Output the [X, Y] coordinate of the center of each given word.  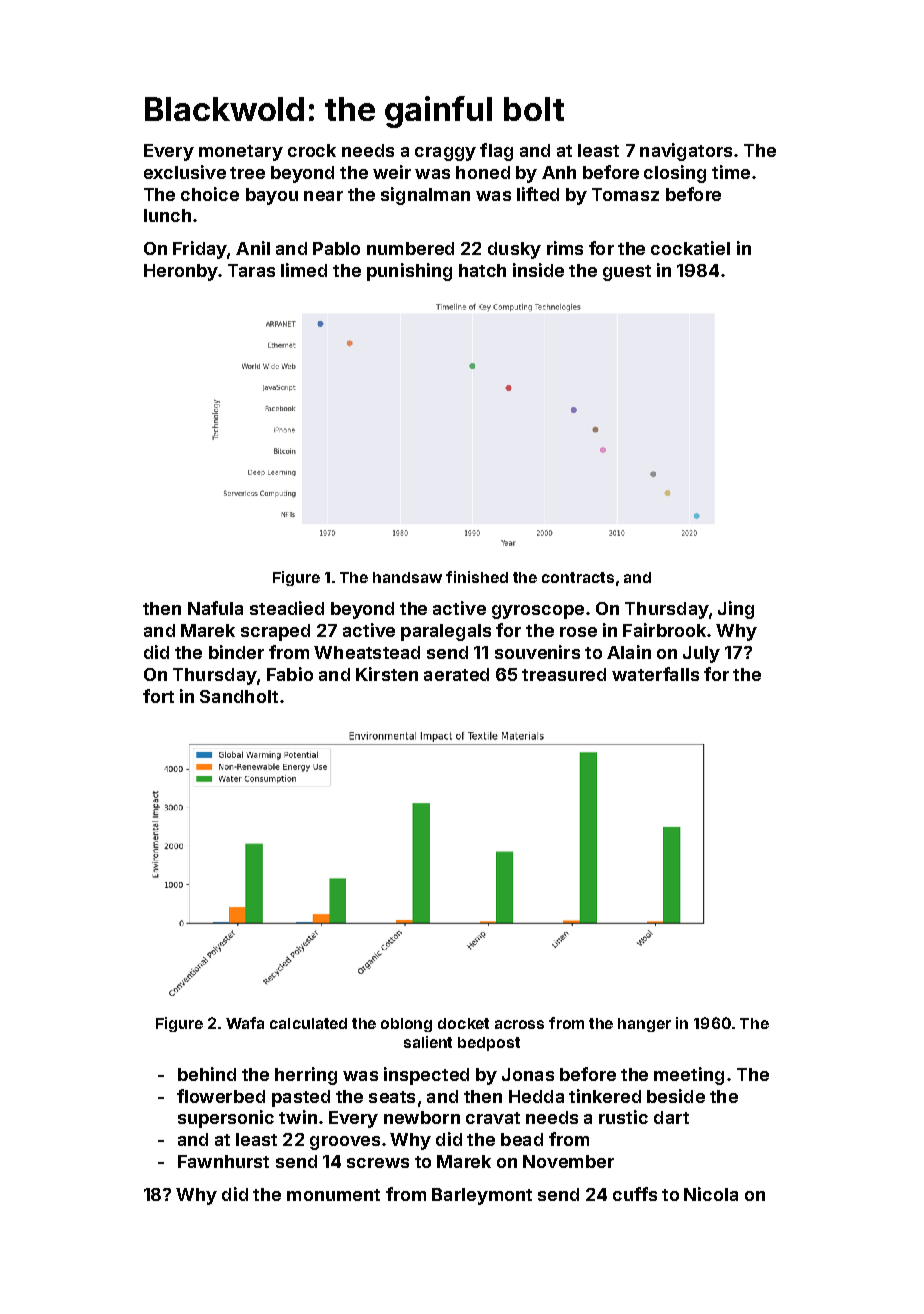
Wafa [245, 1023]
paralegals [446, 632]
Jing [736, 610]
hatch [482, 270]
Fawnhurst [223, 1161]
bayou [272, 196]
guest [627, 273]
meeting [689, 1076]
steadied [287, 608]
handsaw [407, 577]
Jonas [528, 1074]
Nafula [215, 608]
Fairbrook [664, 630]
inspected [426, 1076]
